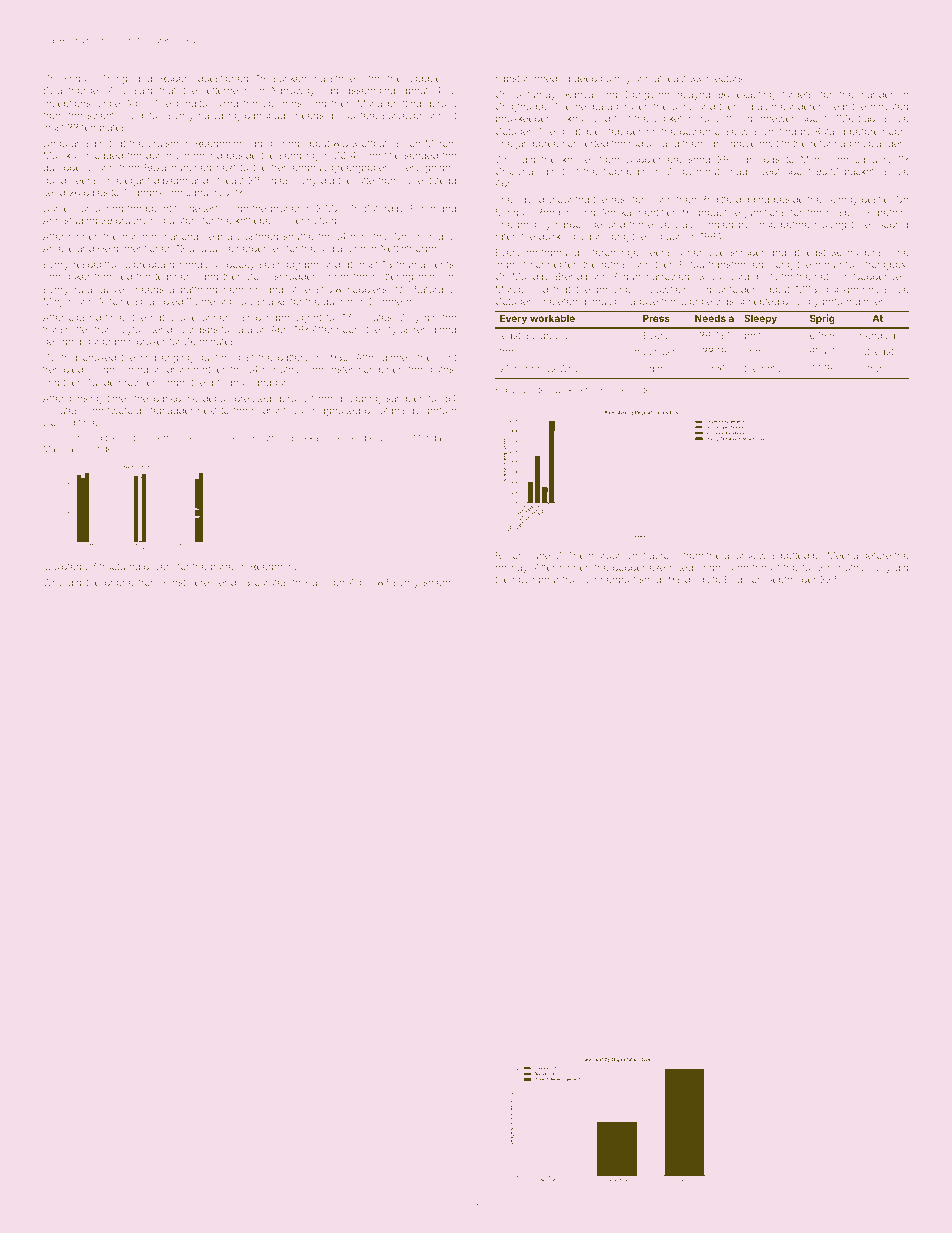 This page has width=952, height=1233. I want to click on Trang, so click(114, 79).
